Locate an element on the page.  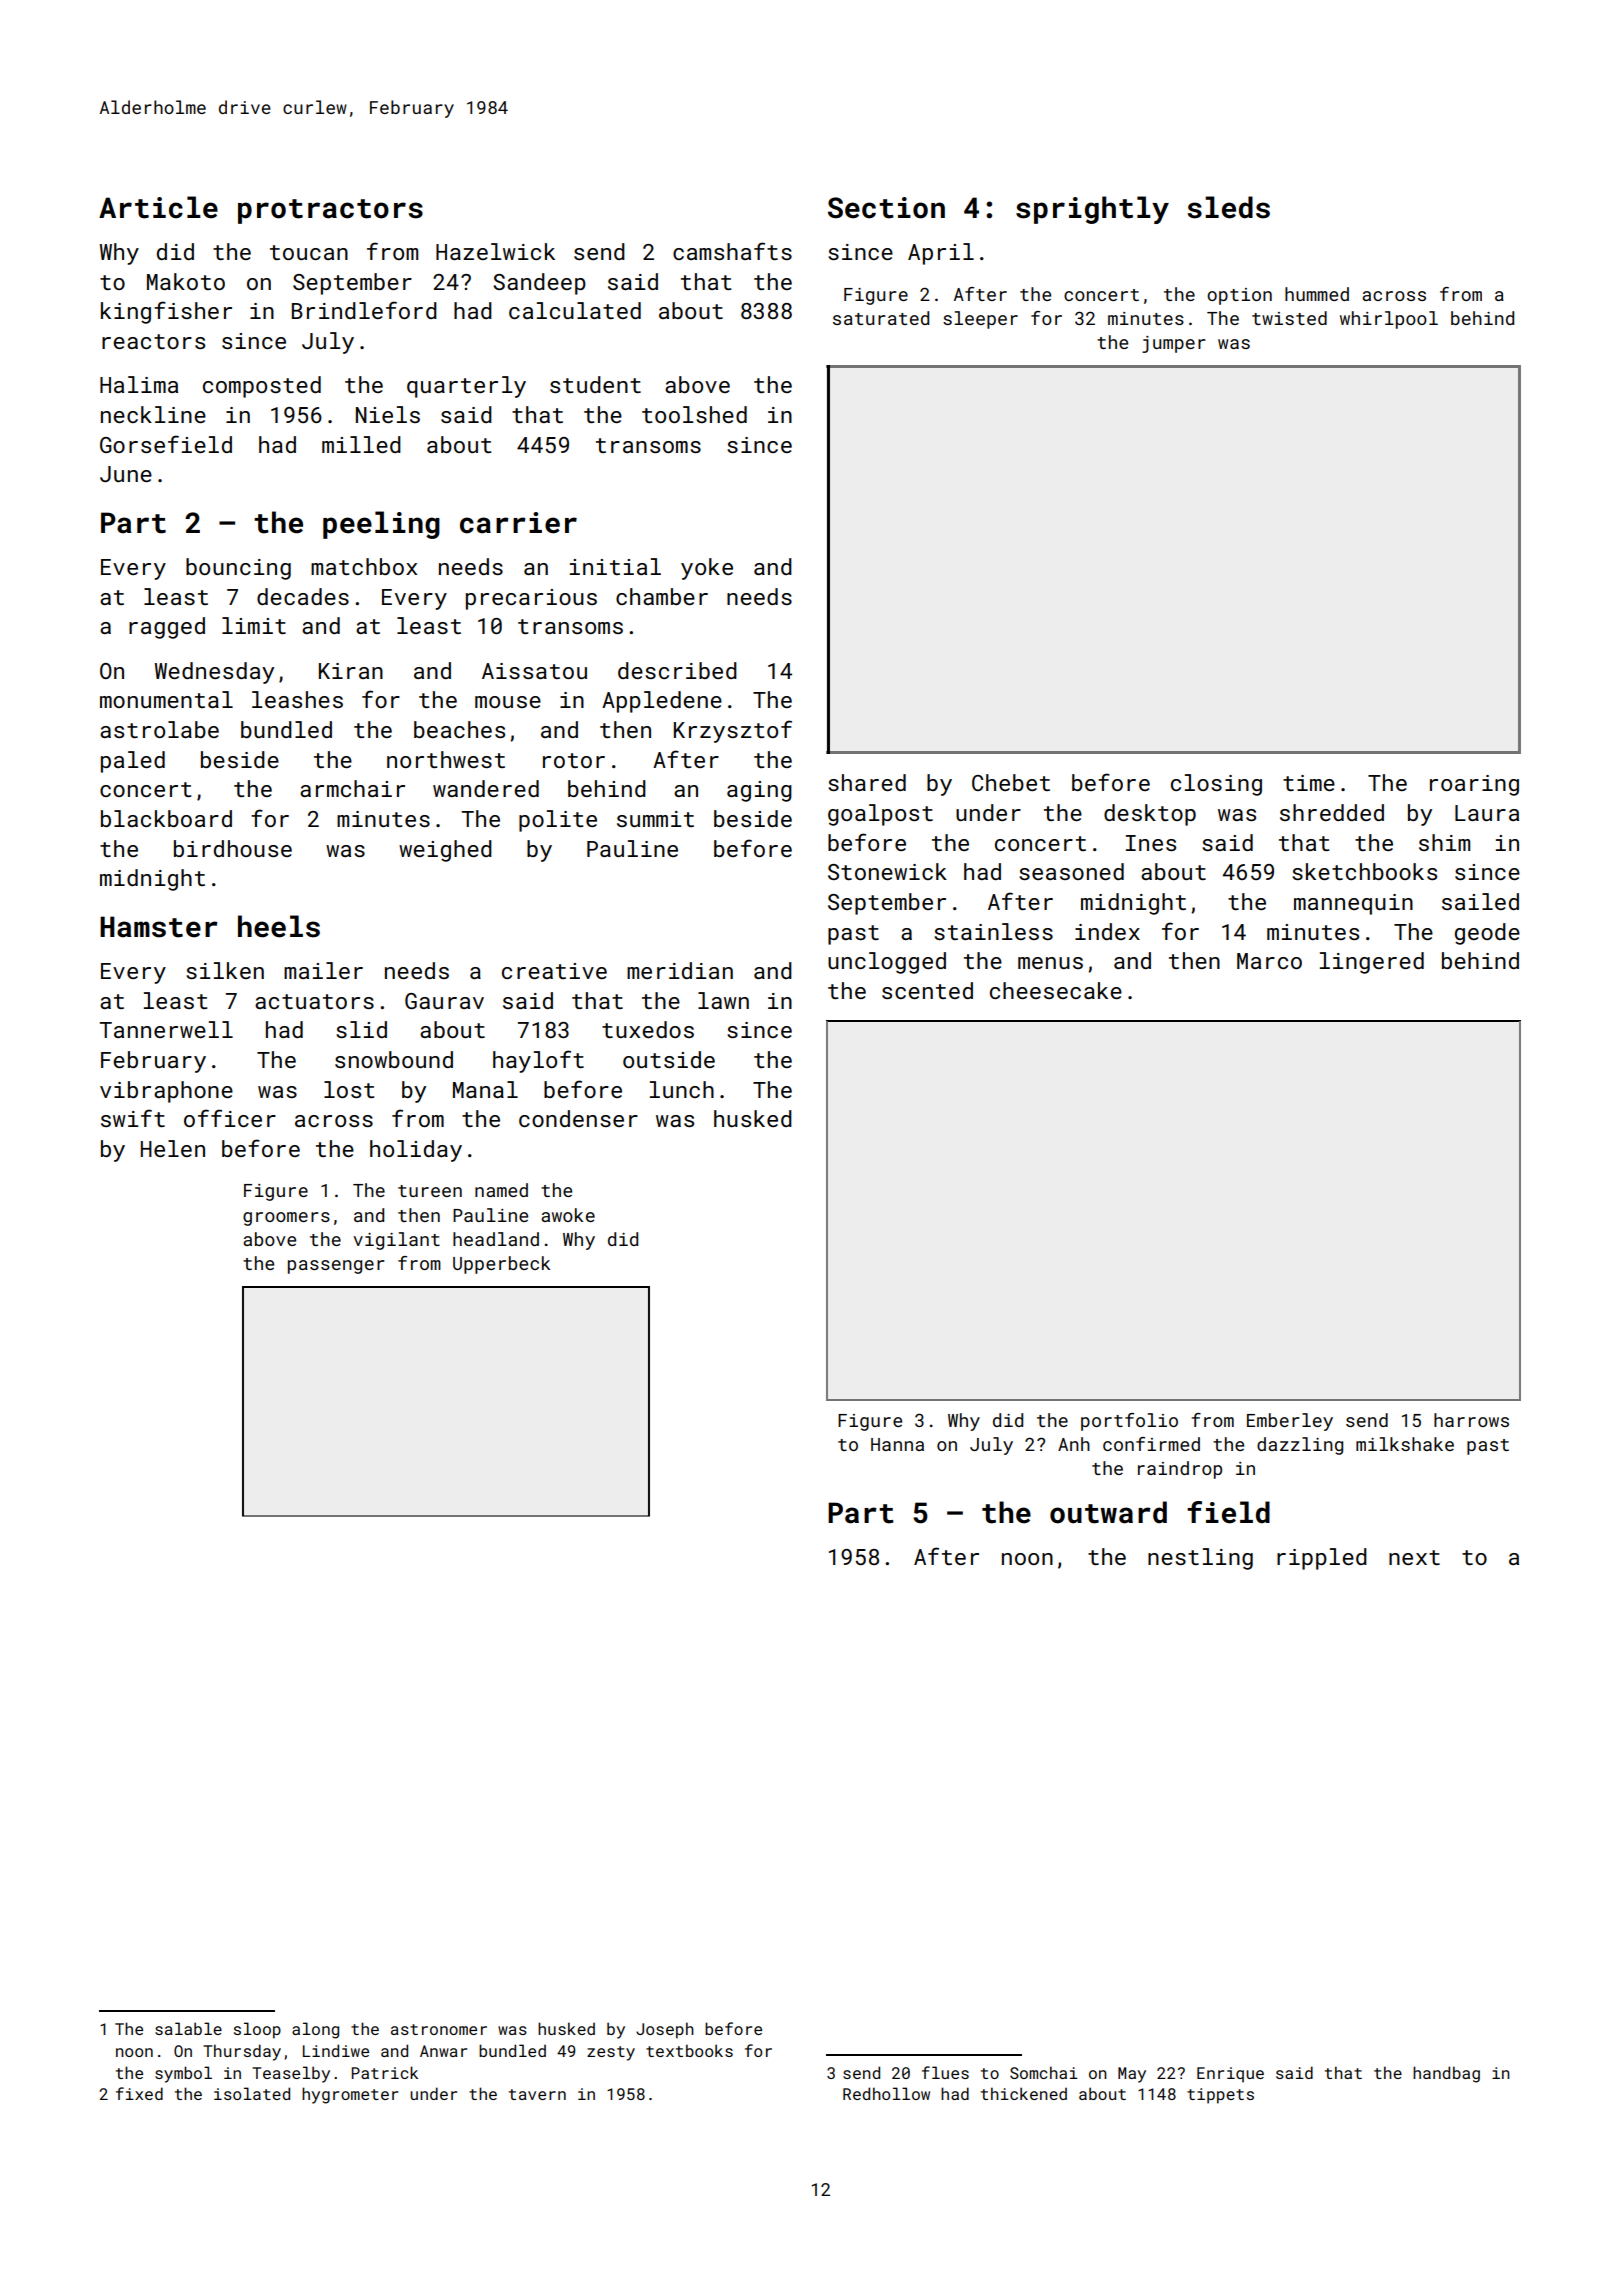
awoke is located at coordinates (568, 1215).
